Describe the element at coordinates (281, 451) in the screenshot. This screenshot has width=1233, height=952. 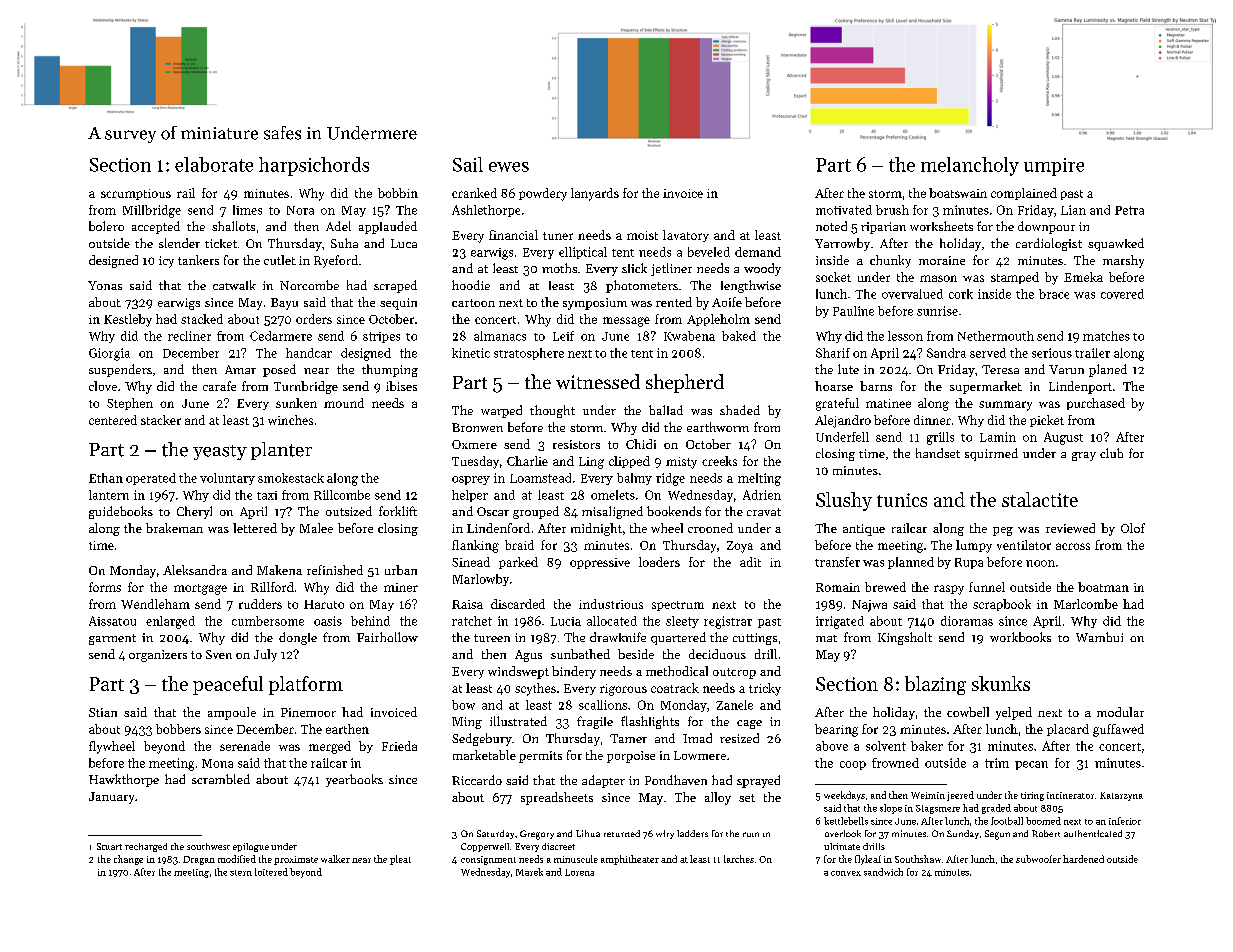
I see `planter` at that location.
